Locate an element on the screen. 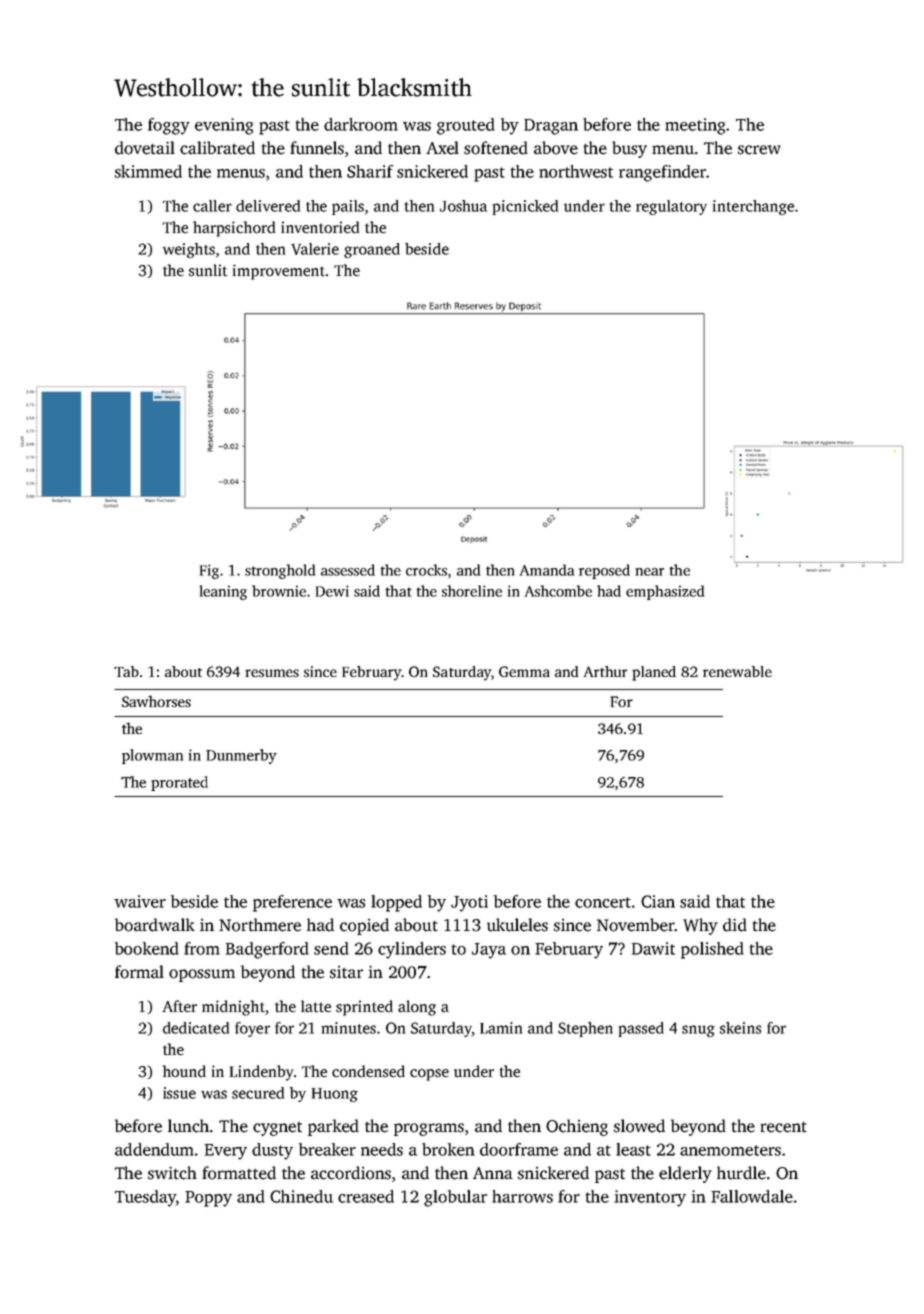  preference is located at coordinates (292, 903).
